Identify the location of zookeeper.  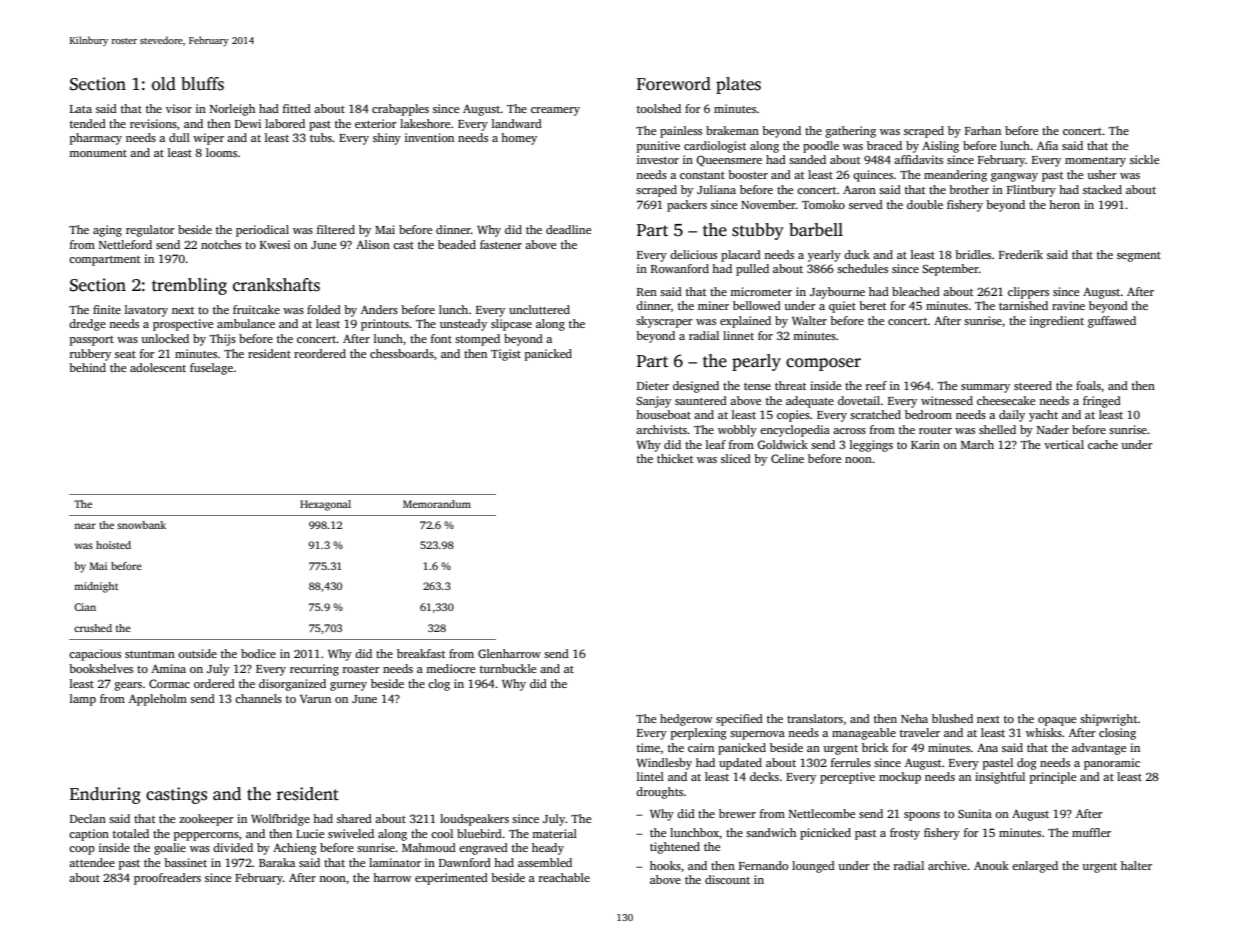
(206, 820).
